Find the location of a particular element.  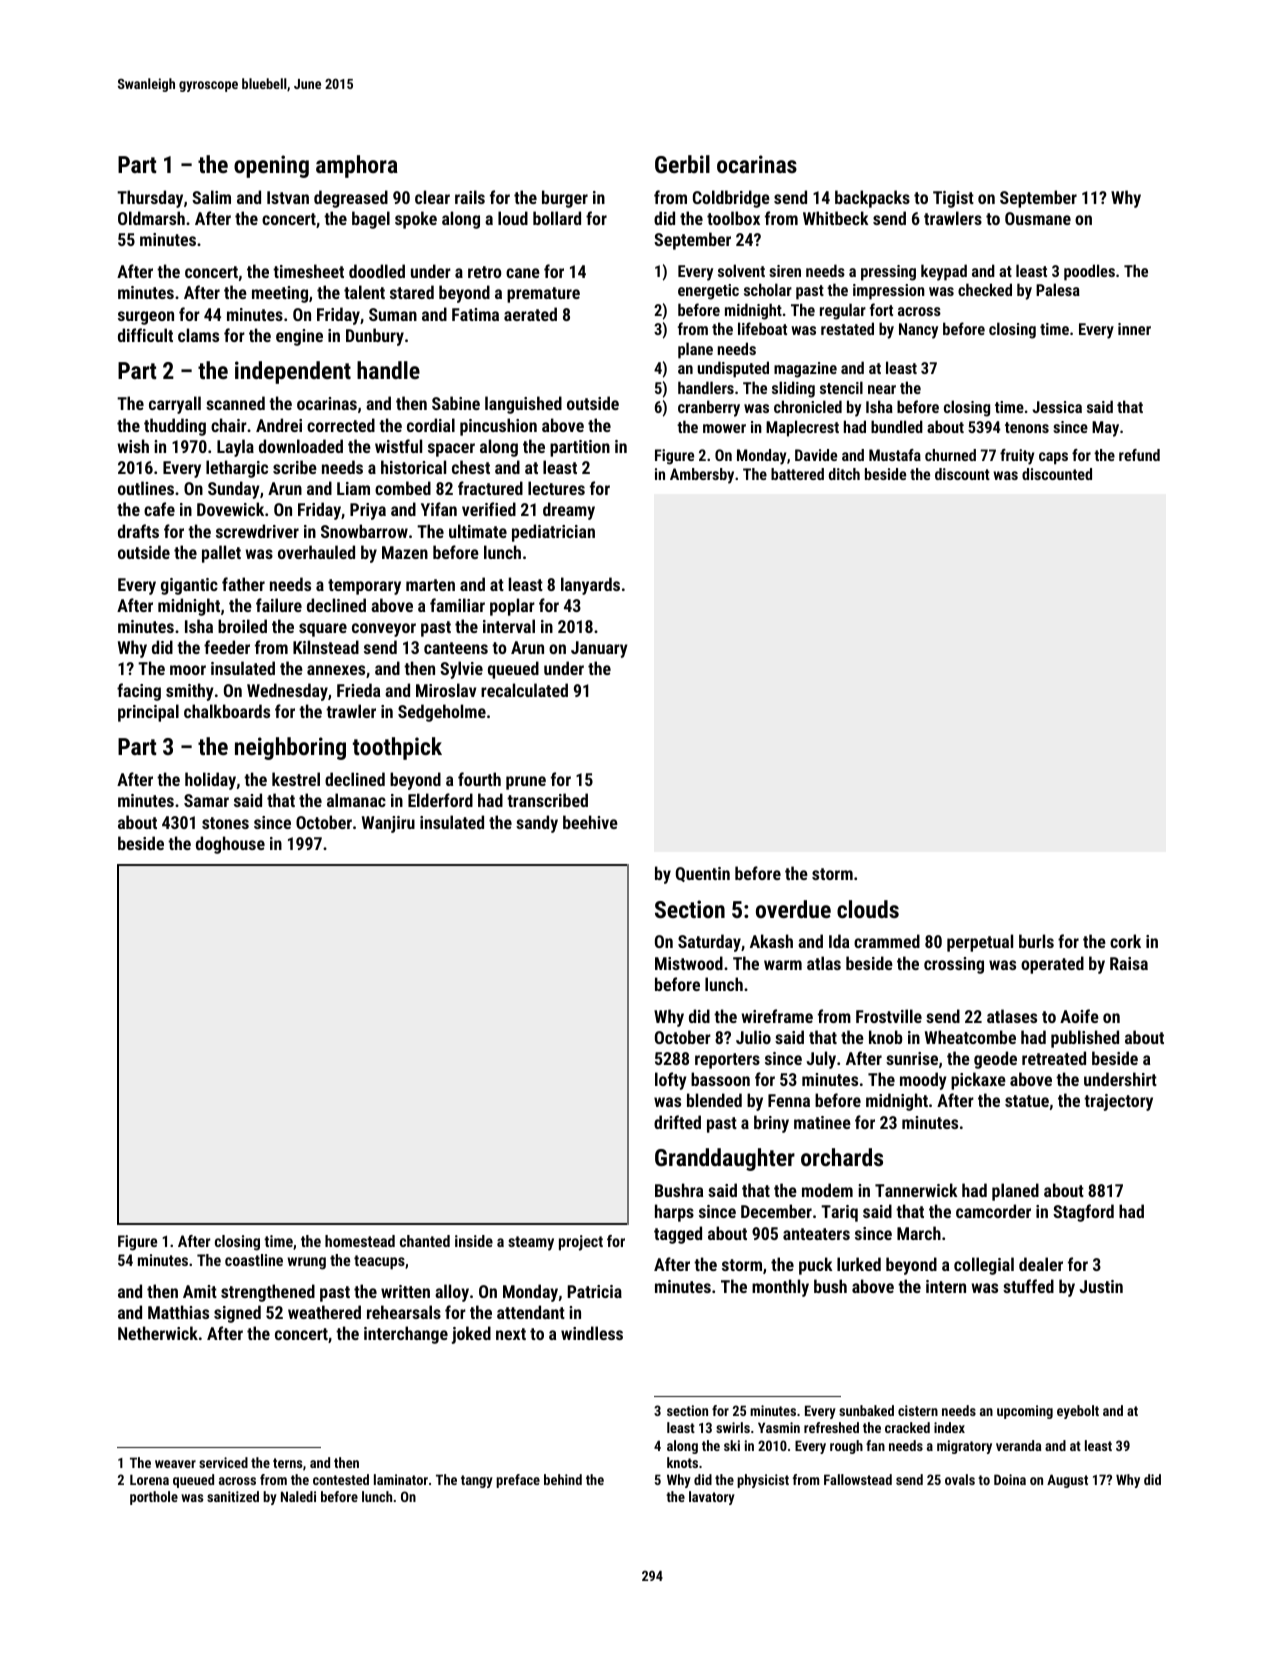

laminator is located at coordinates (401, 1479).
